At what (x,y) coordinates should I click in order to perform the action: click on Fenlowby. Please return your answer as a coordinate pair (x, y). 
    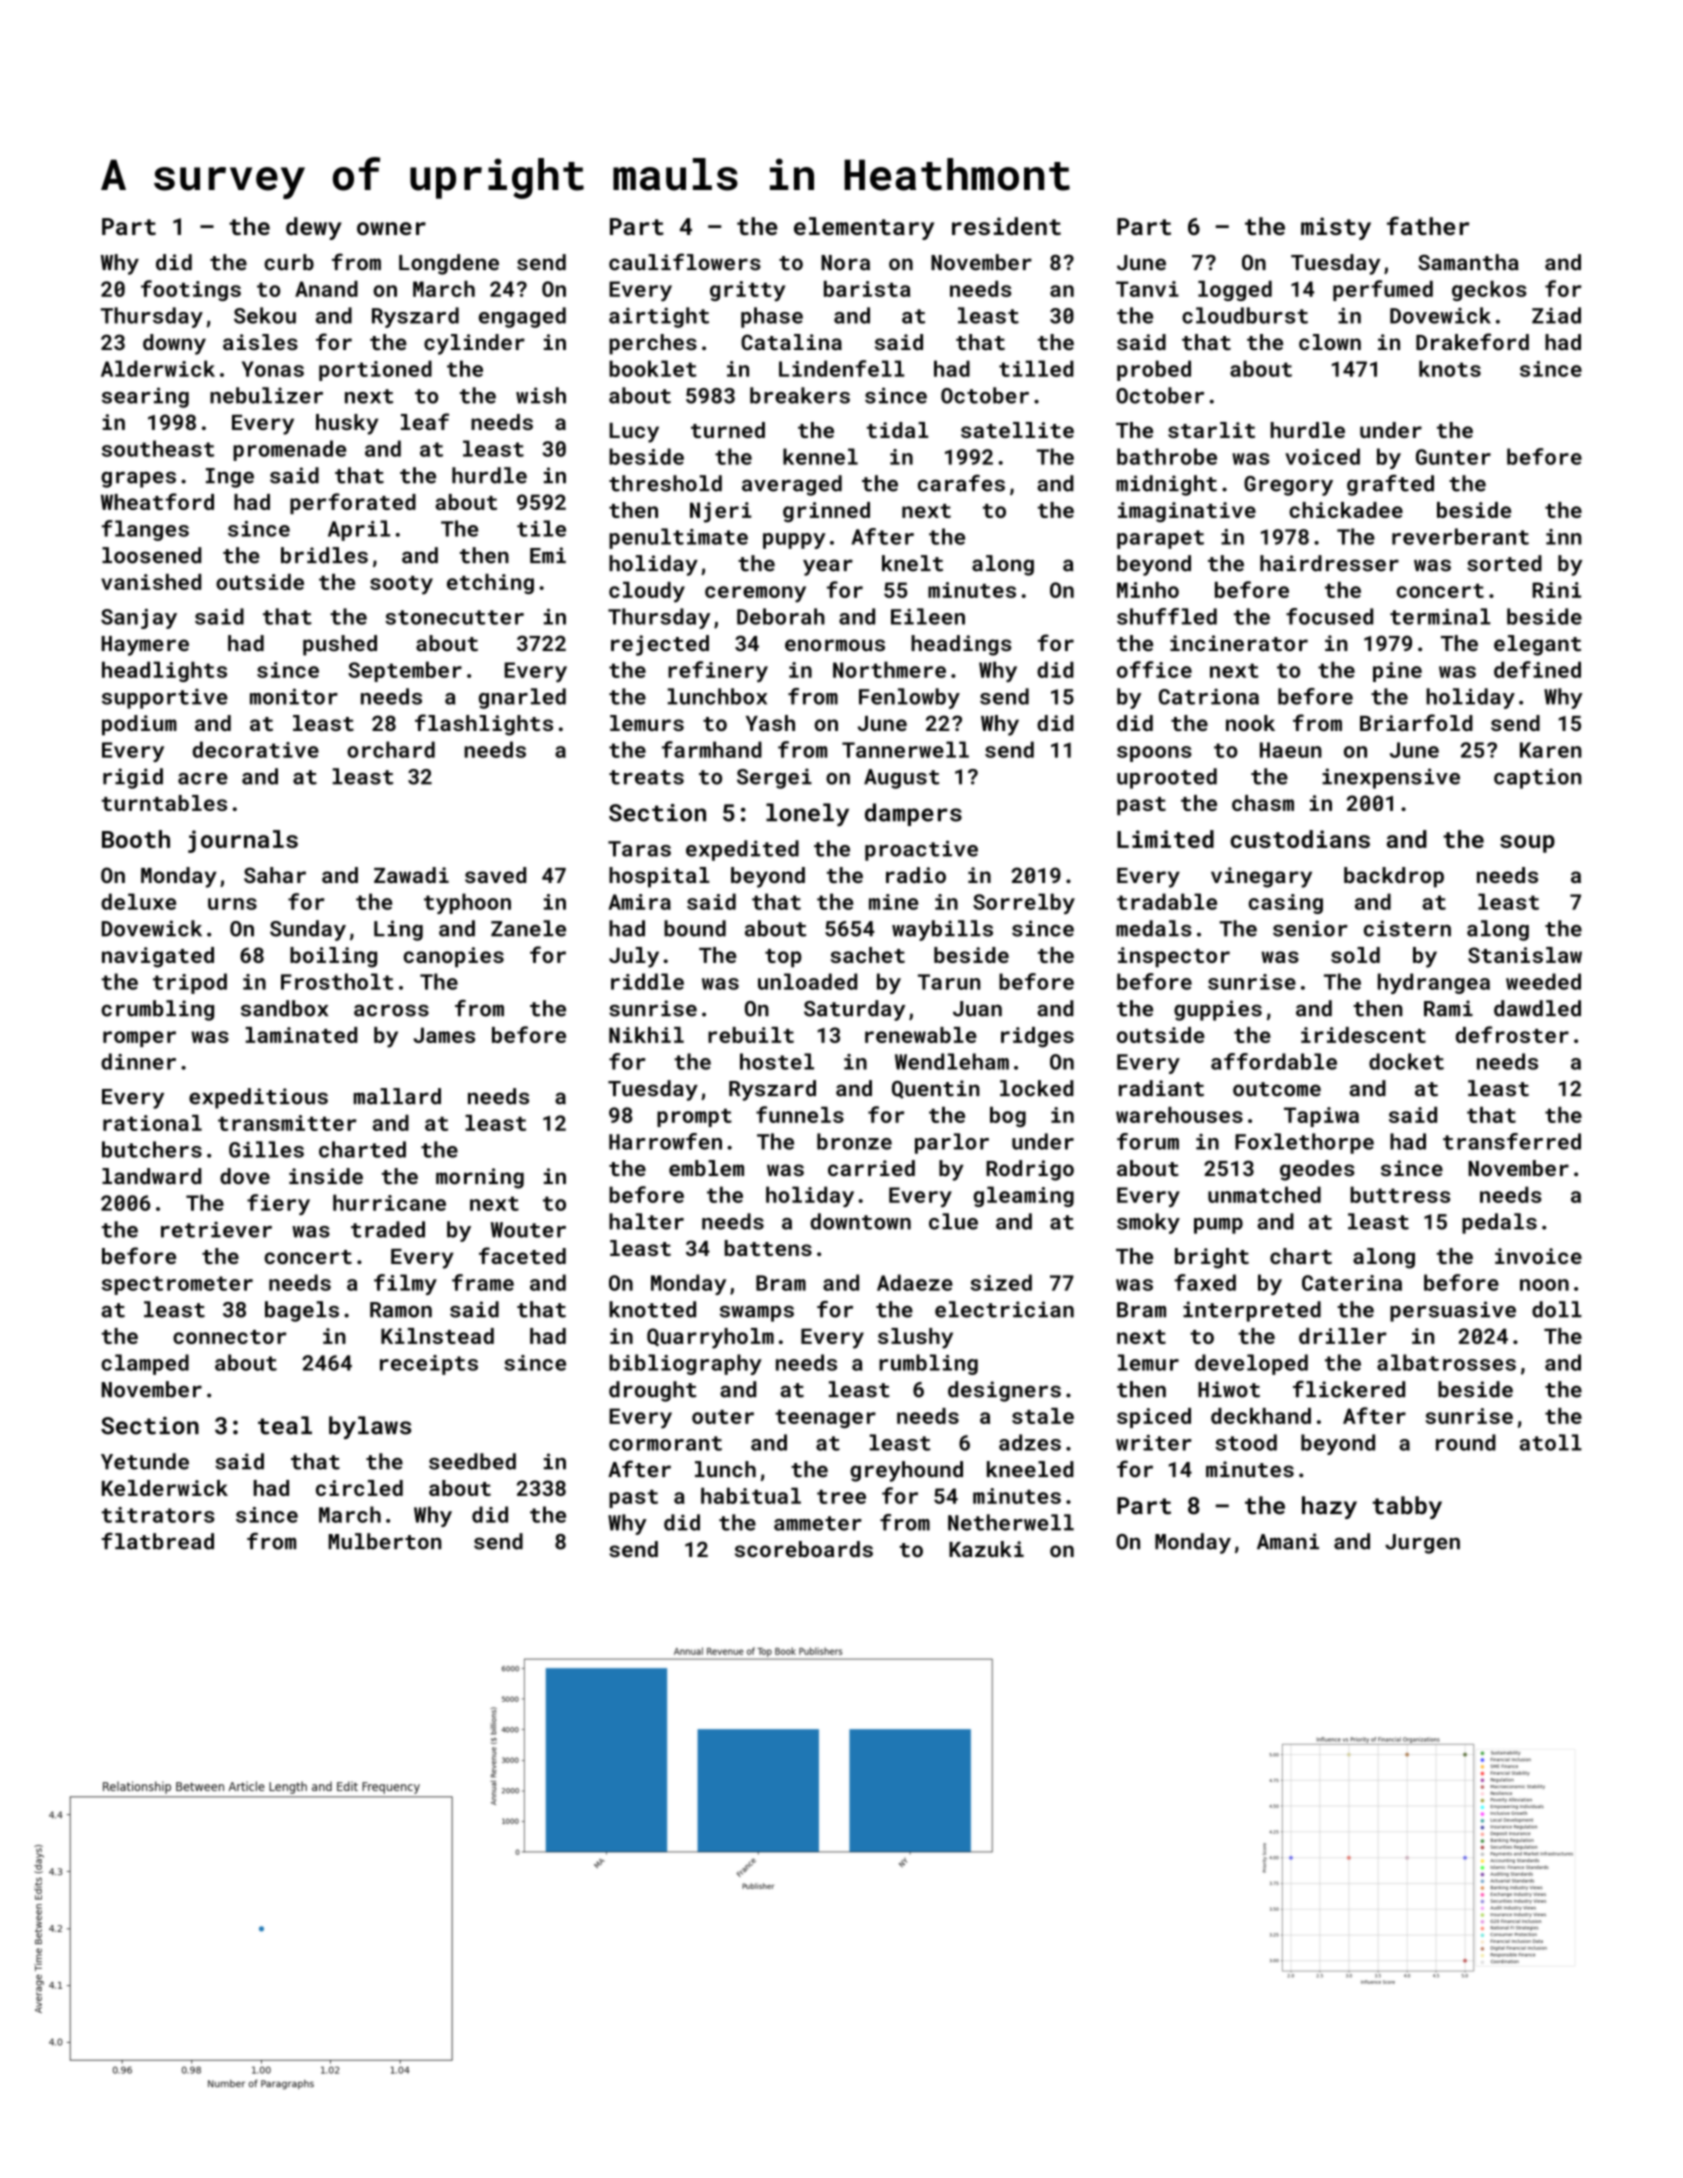
    Looking at the image, I should click on (909, 698).
